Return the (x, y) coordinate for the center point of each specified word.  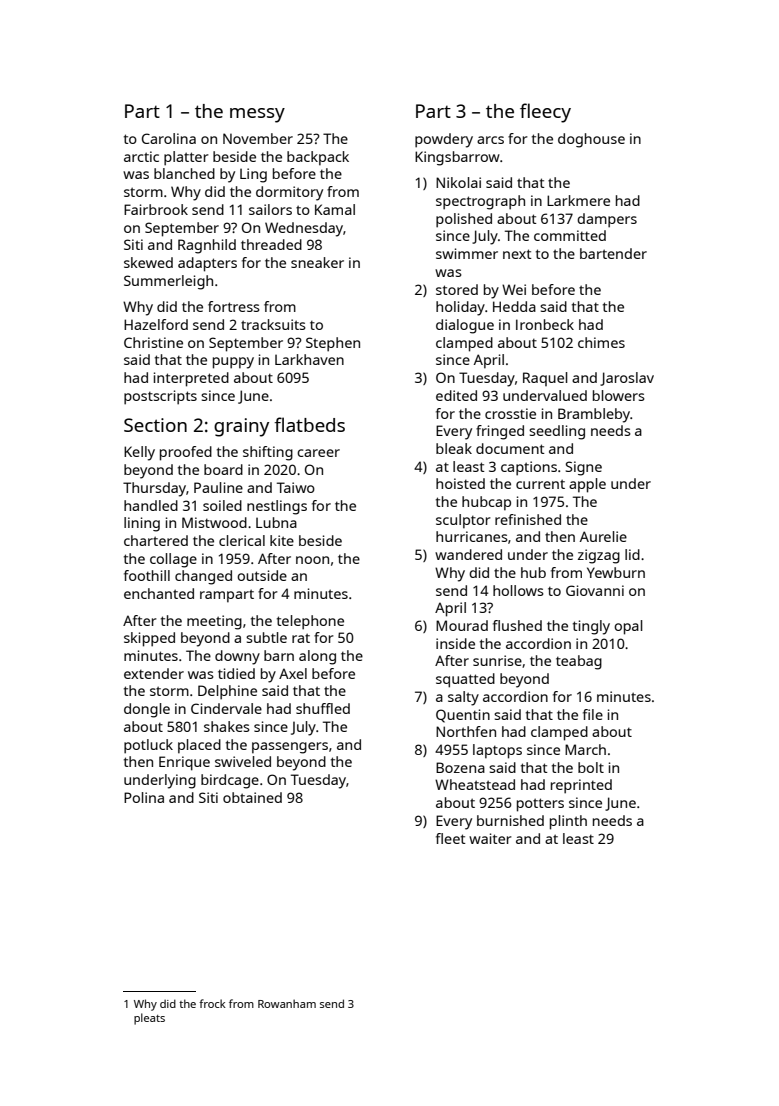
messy (257, 115)
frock (212, 1003)
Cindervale (226, 708)
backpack (318, 158)
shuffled (323, 708)
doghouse (591, 140)
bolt (591, 767)
